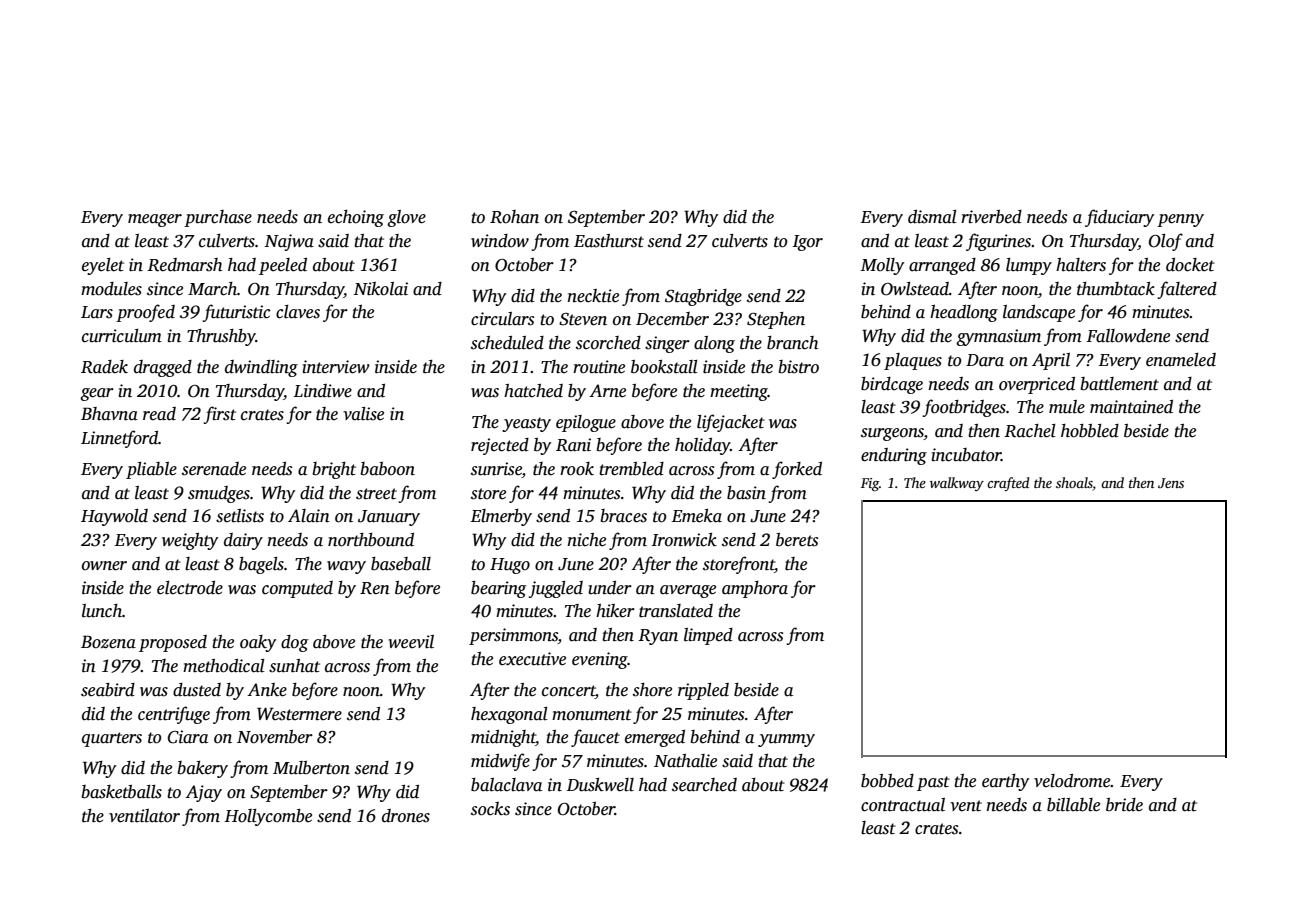 Image resolution: width=1308 pixels, height=924 pixels. What do you see at coordinates (755, 589) in the page?
I see `amphora` at bounding box center [755, 589].
